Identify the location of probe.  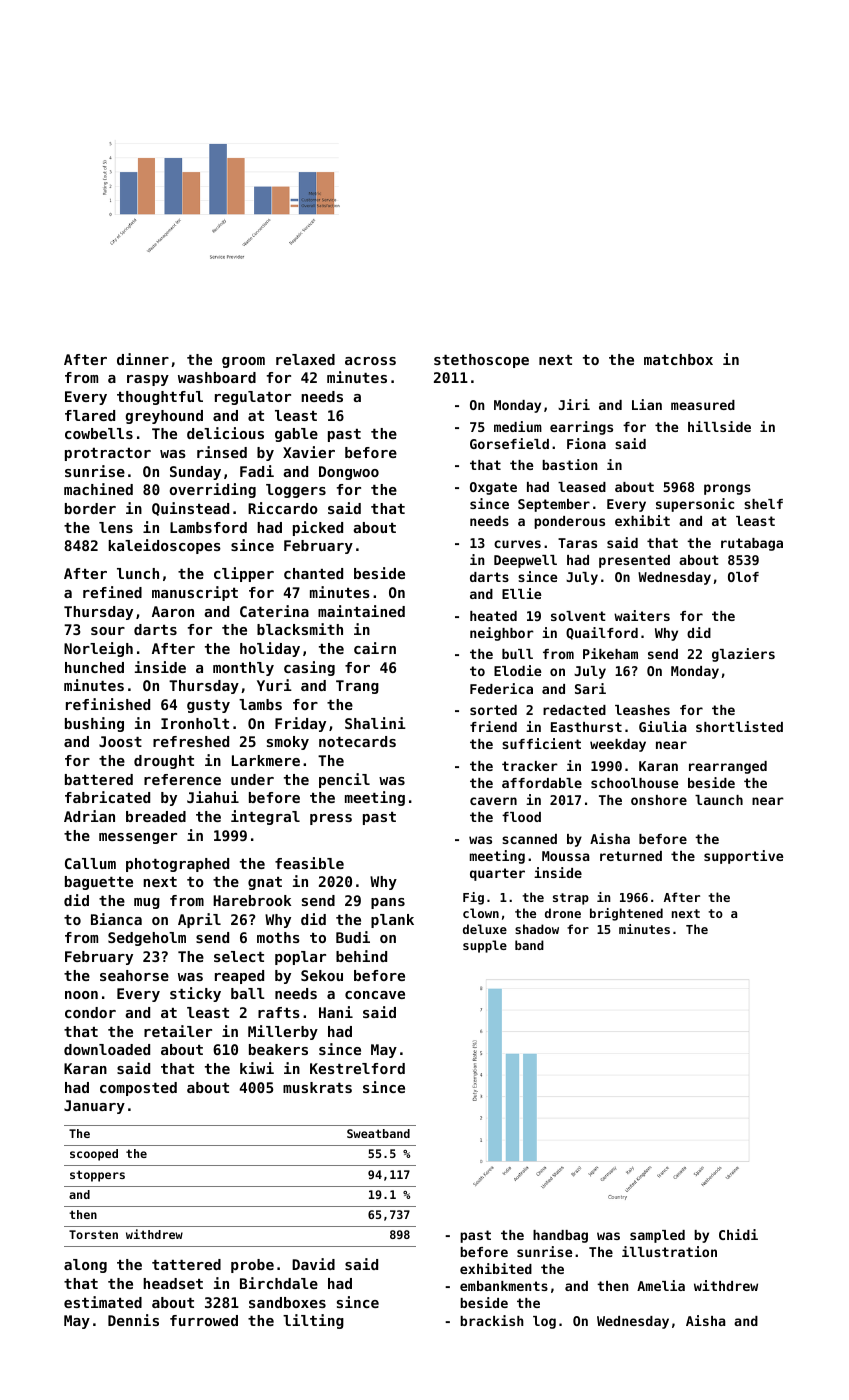
(252, 1266).
